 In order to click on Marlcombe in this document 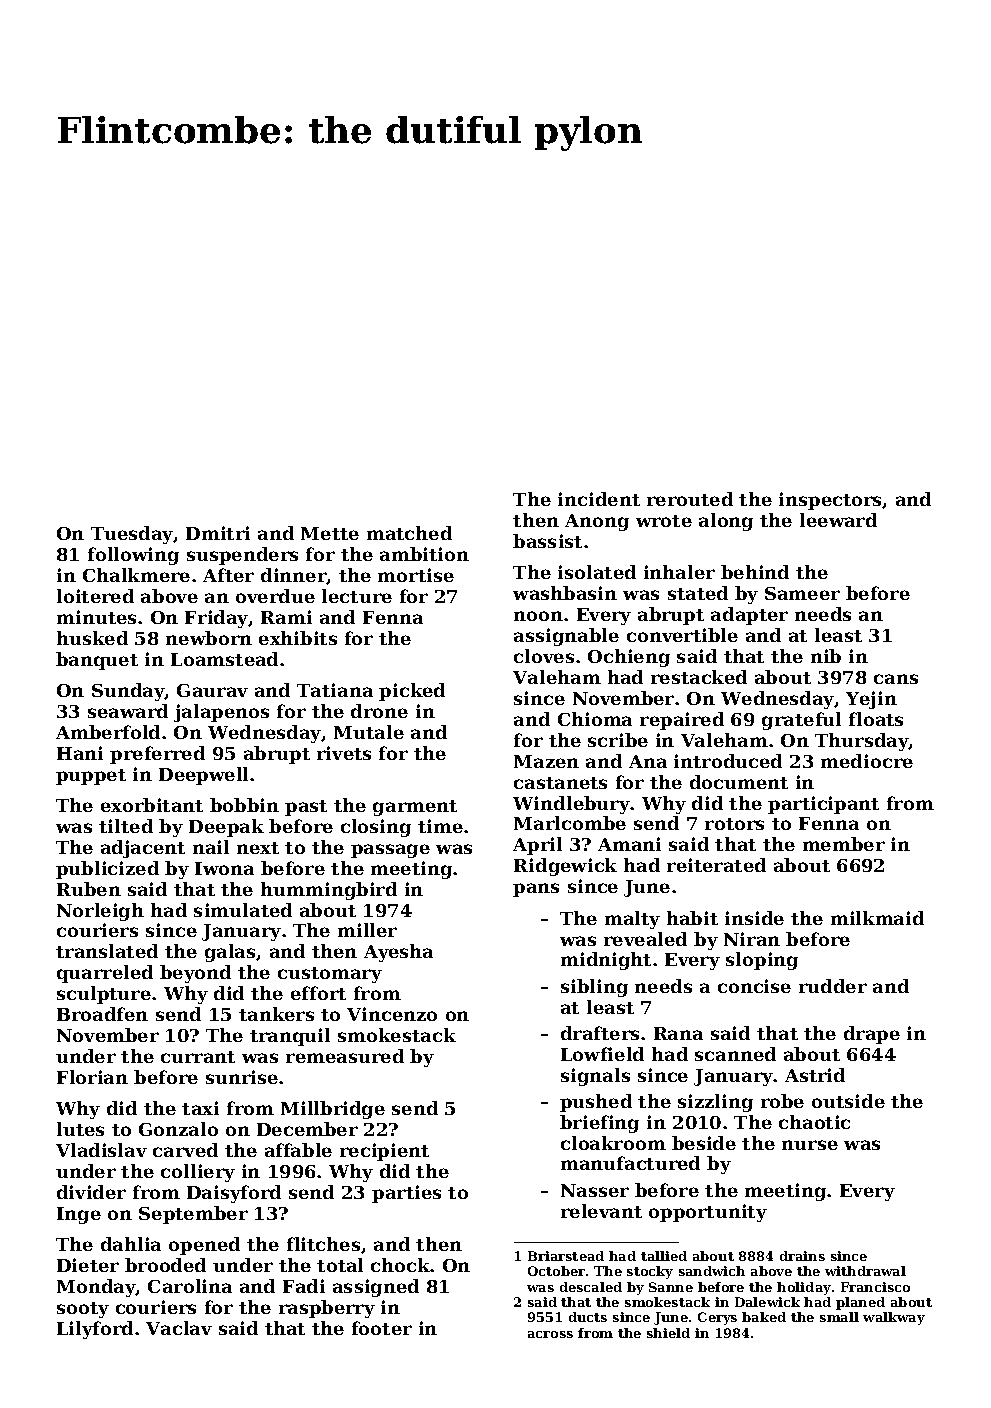, I will do `click(570, 823)`.
